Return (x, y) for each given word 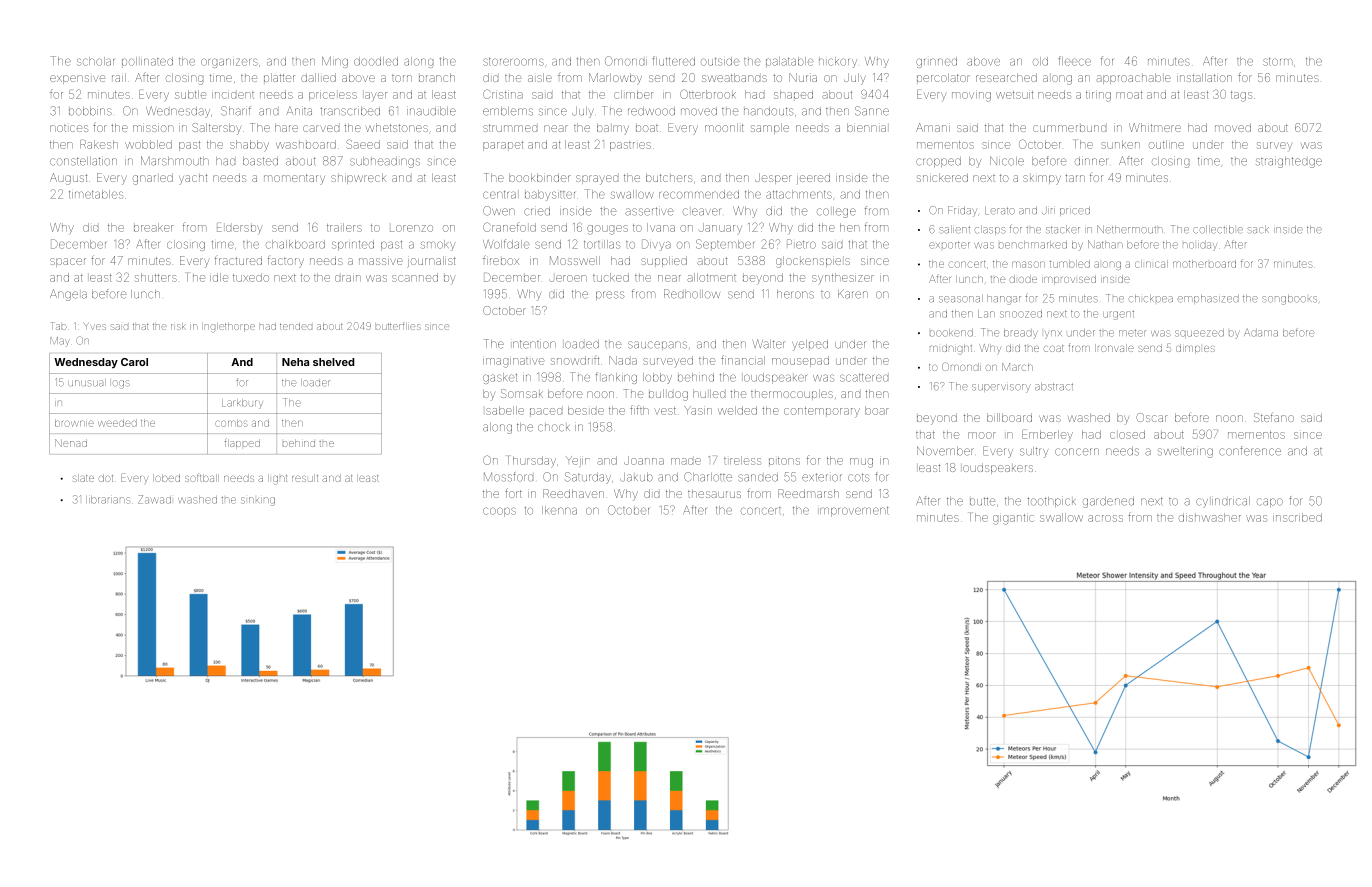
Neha (295, 362)
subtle (190, 94)
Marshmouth (175, 161)
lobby (657, 378)
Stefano (1274, 417)
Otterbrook (708, 94)
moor (982, 435)
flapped (242, 444)
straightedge (1289, 162)
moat (1129, 95)
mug (861, 463)
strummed (510, 128)
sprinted (353, 245)
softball (202, 477)
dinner (1092, 161)
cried (537, 211)
